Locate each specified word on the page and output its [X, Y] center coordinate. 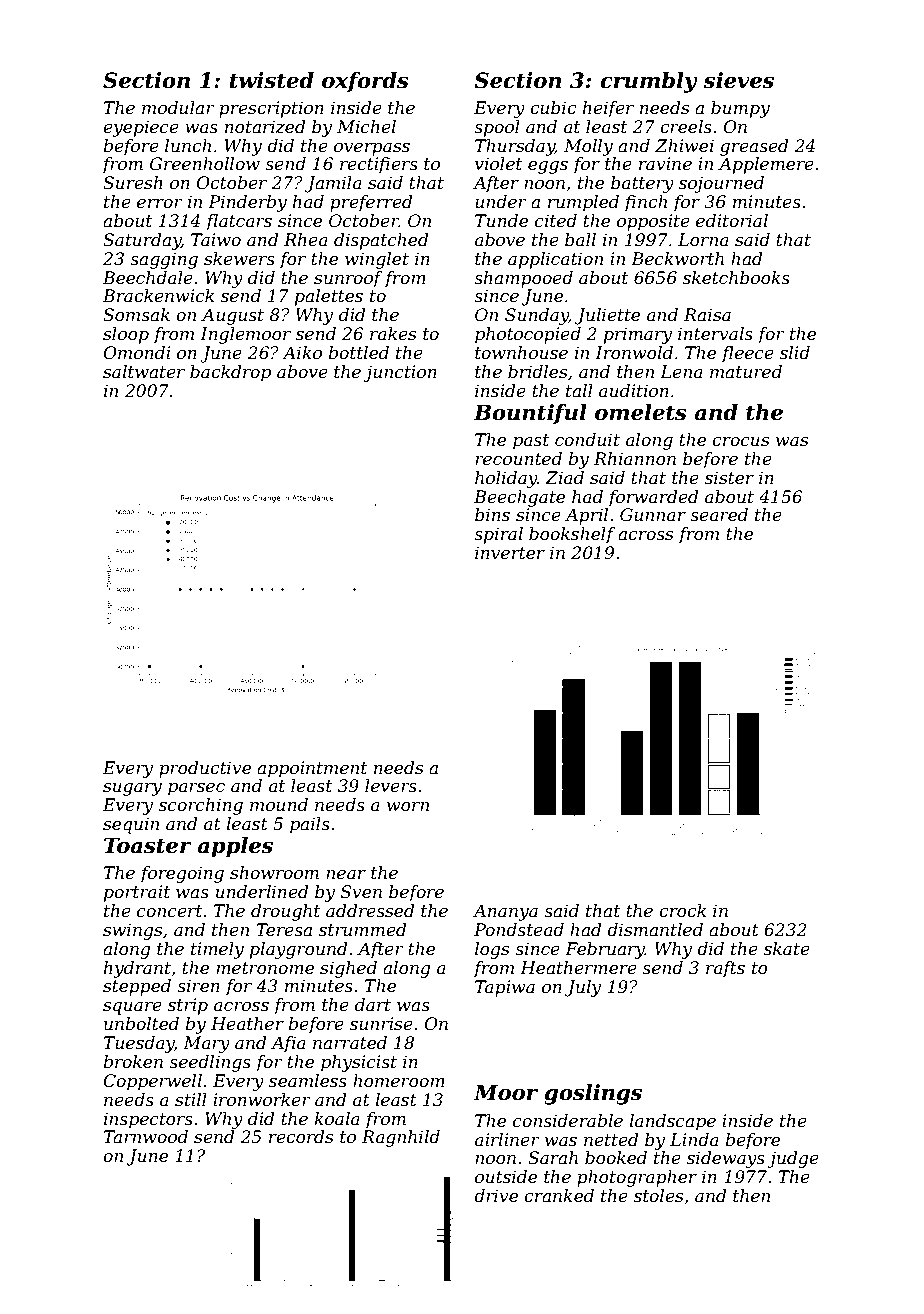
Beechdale [148, 278]
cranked [559, 1195]
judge [793, 1159]
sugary [132, 789]
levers [391, 786]
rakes [393, 334]
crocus [740, 442]
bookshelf [572, 535]
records [301, 1137]
